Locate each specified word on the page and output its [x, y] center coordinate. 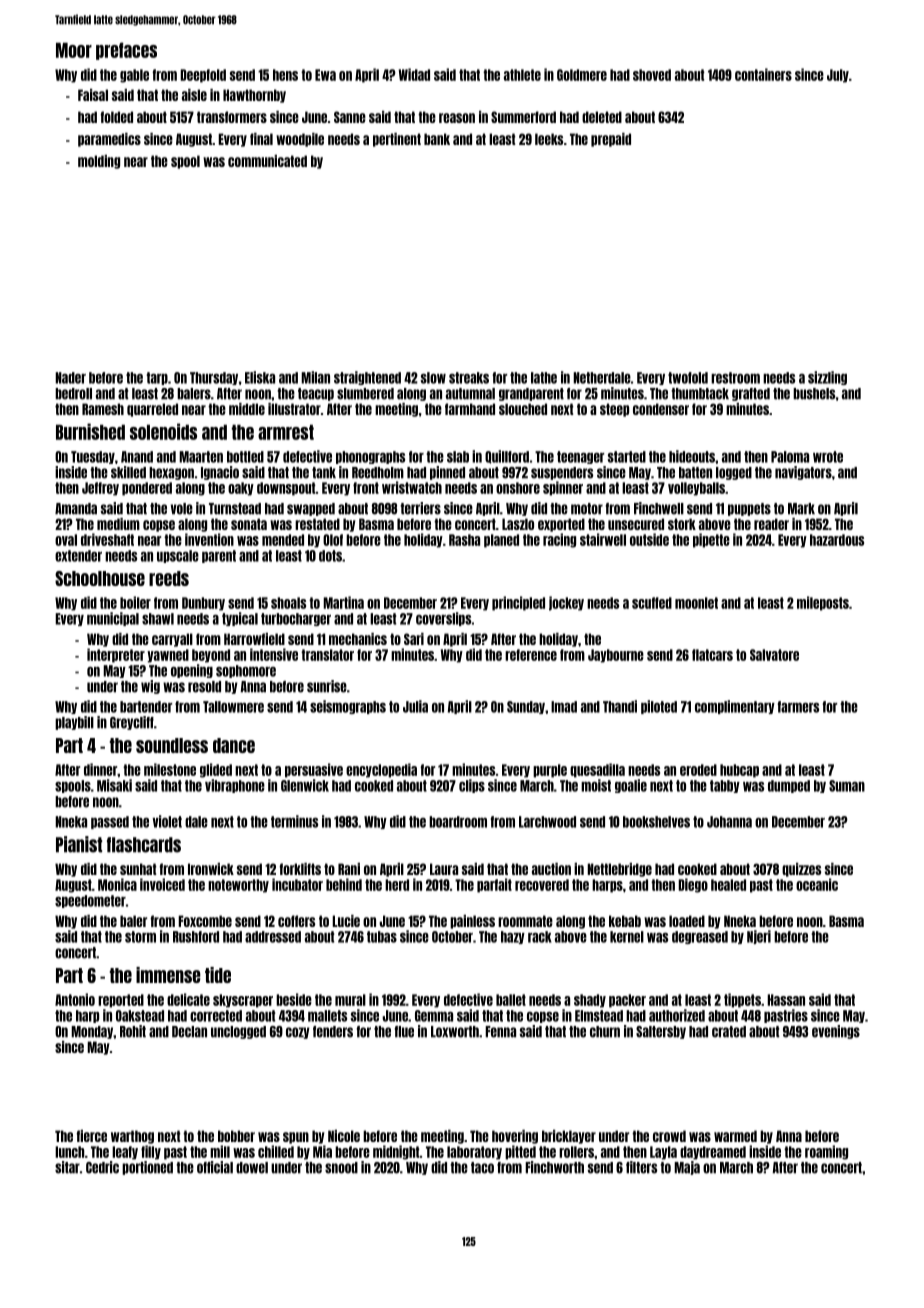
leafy [125, 1153]
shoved [652, 75]
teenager [580, 457]
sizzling [827, 378]
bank [437, 139]
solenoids [163, 431]
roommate [525, 921]
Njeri [759, 937]
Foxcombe [205, 921]
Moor [74, 50]
